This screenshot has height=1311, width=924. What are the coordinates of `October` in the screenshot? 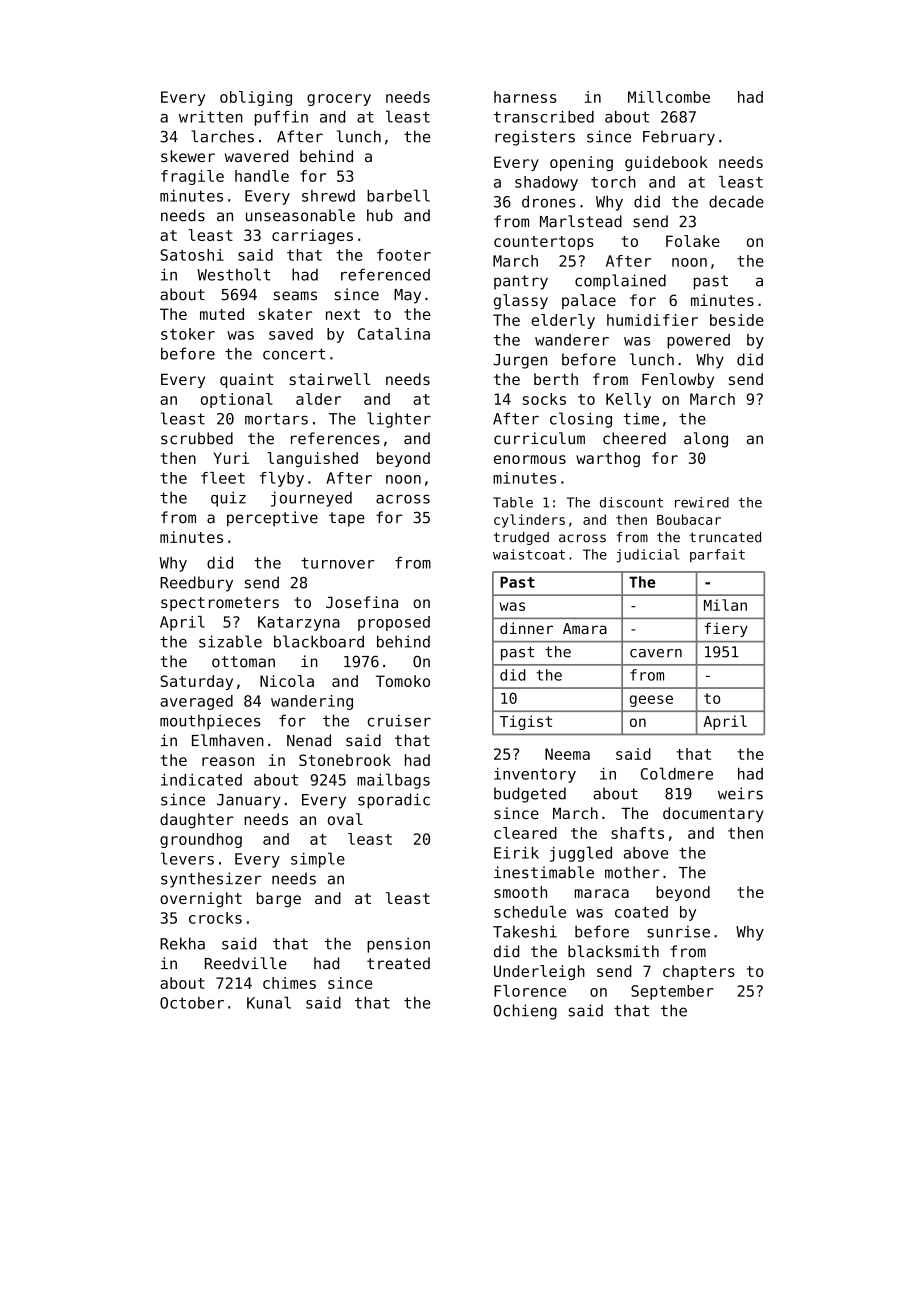 It's located at (192, 1003).
